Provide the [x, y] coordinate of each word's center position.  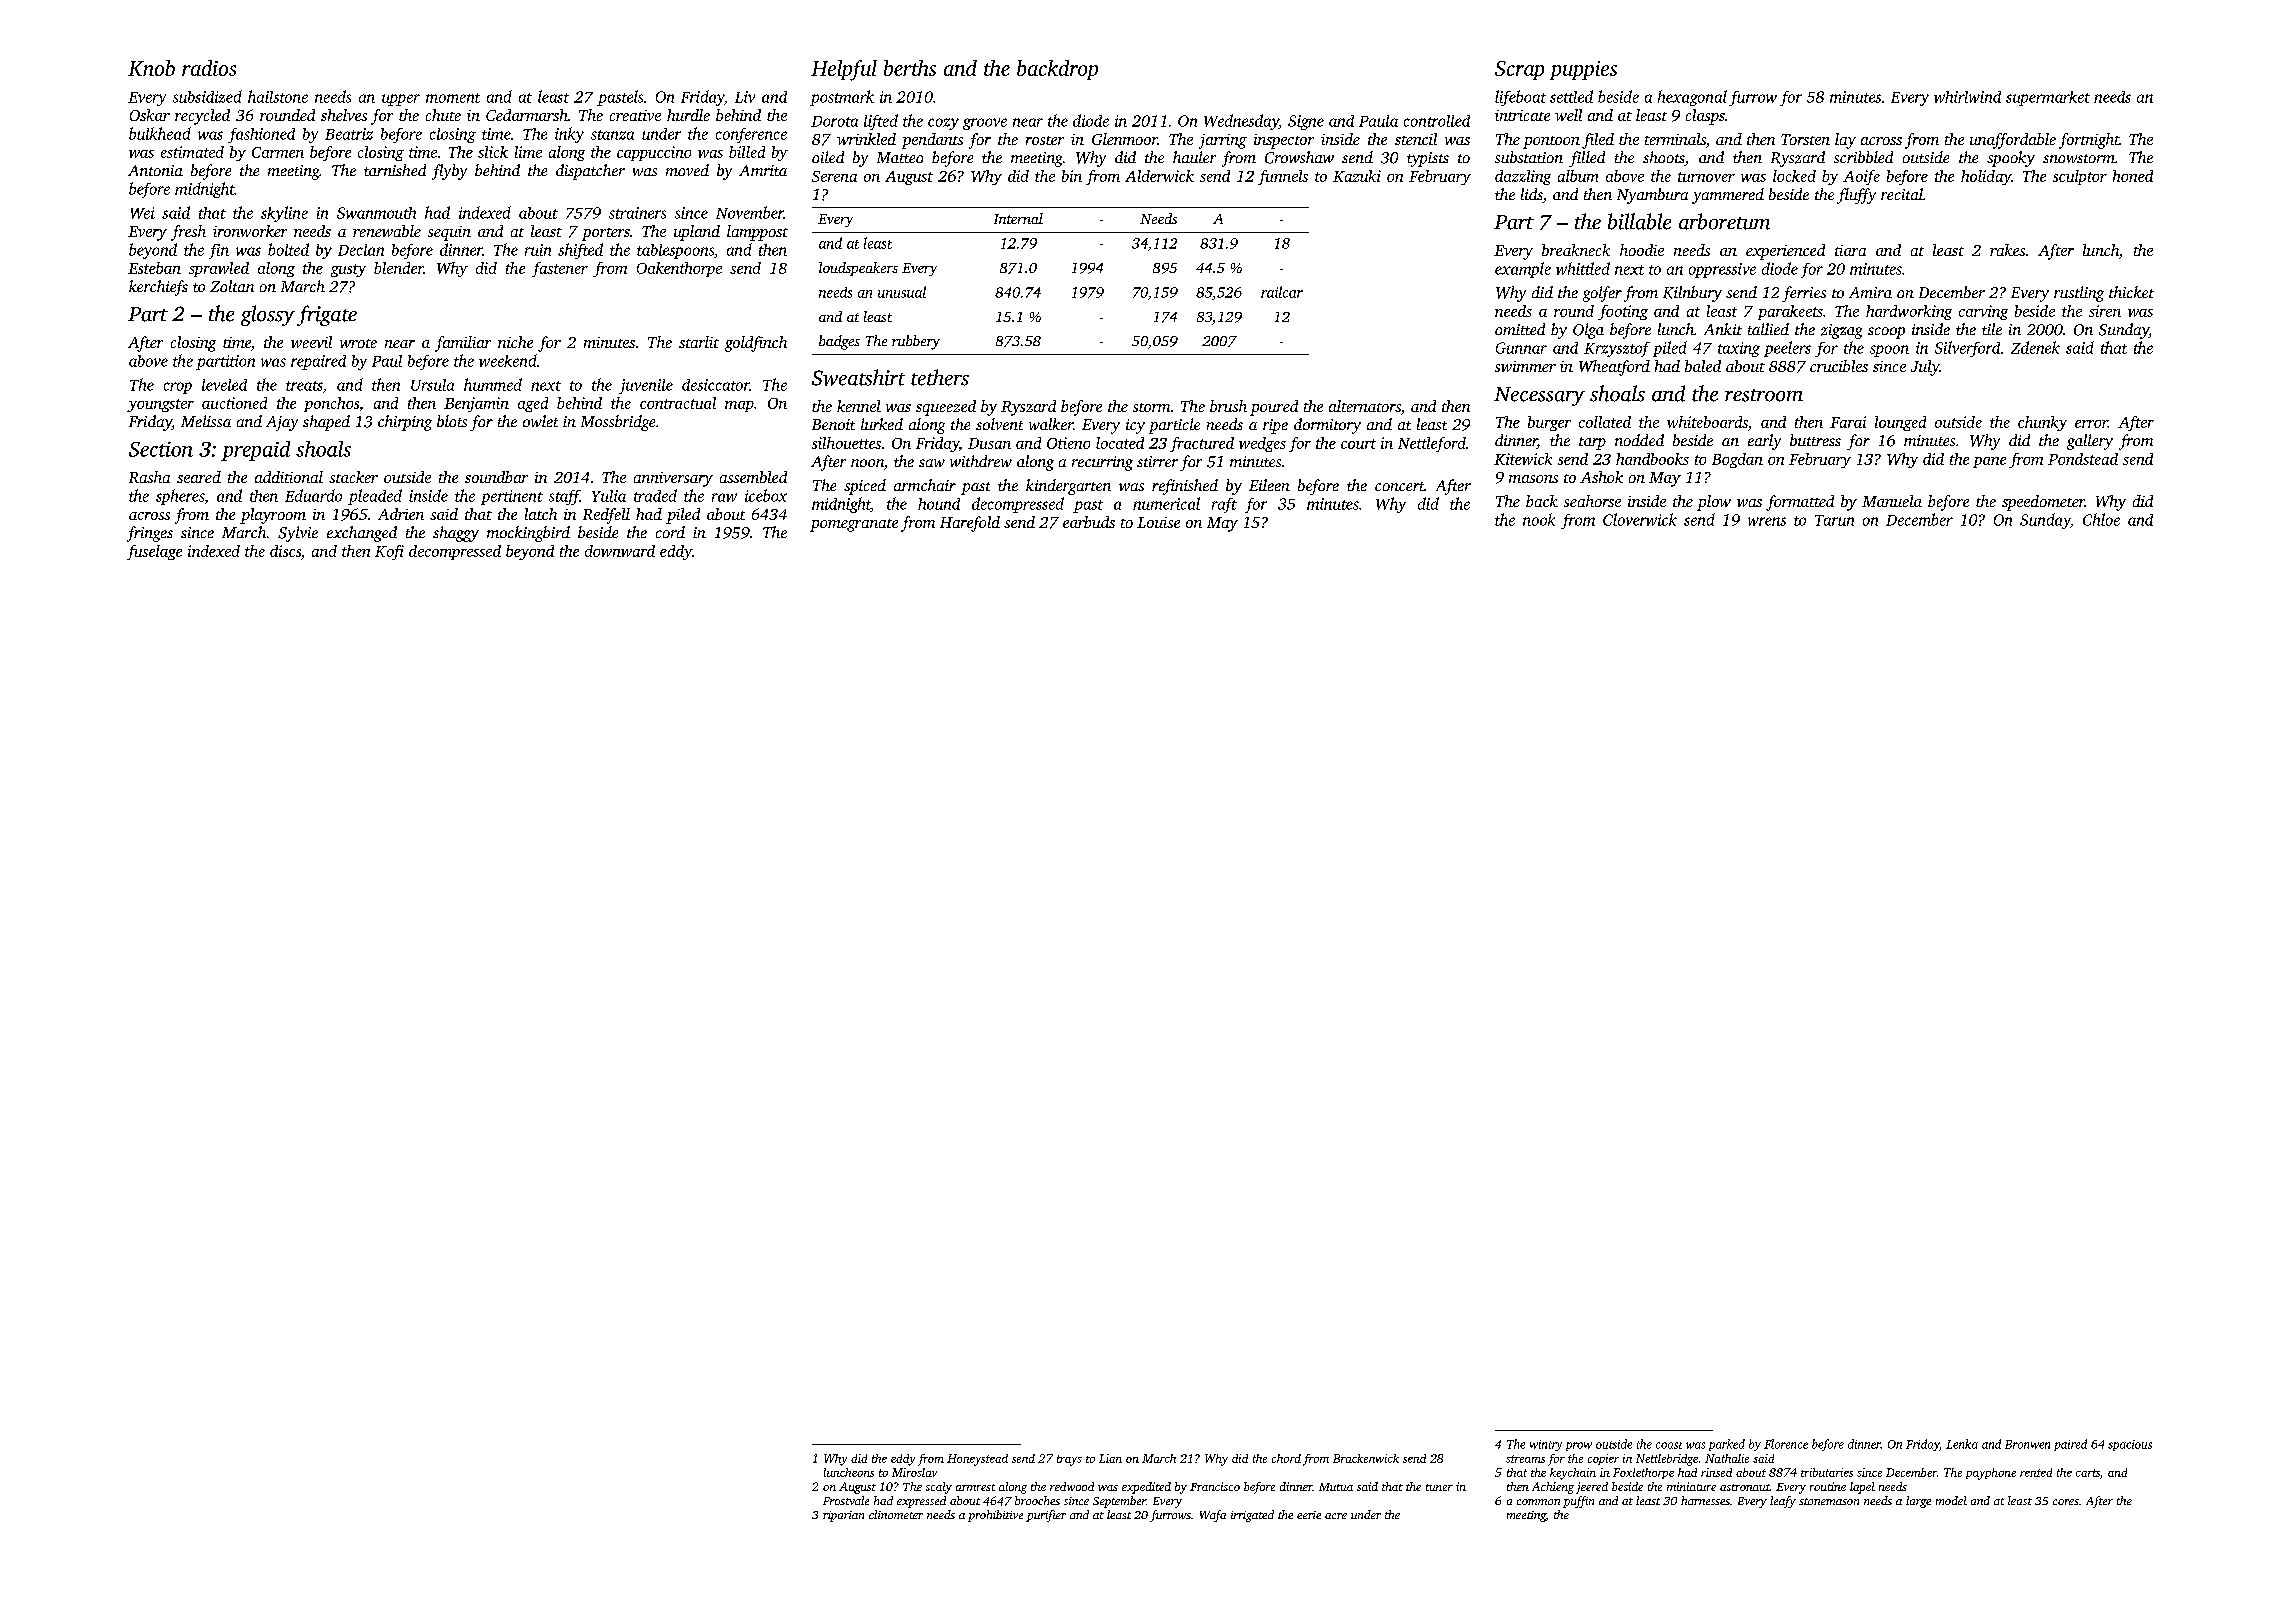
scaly [939, 1488]
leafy [1783, 1502]
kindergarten [1068, 487]
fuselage [154, 552]
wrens [1767, 521]
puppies [1583, 70]
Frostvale [846, 1500]
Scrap [1519, 70]
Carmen [278, 152]
